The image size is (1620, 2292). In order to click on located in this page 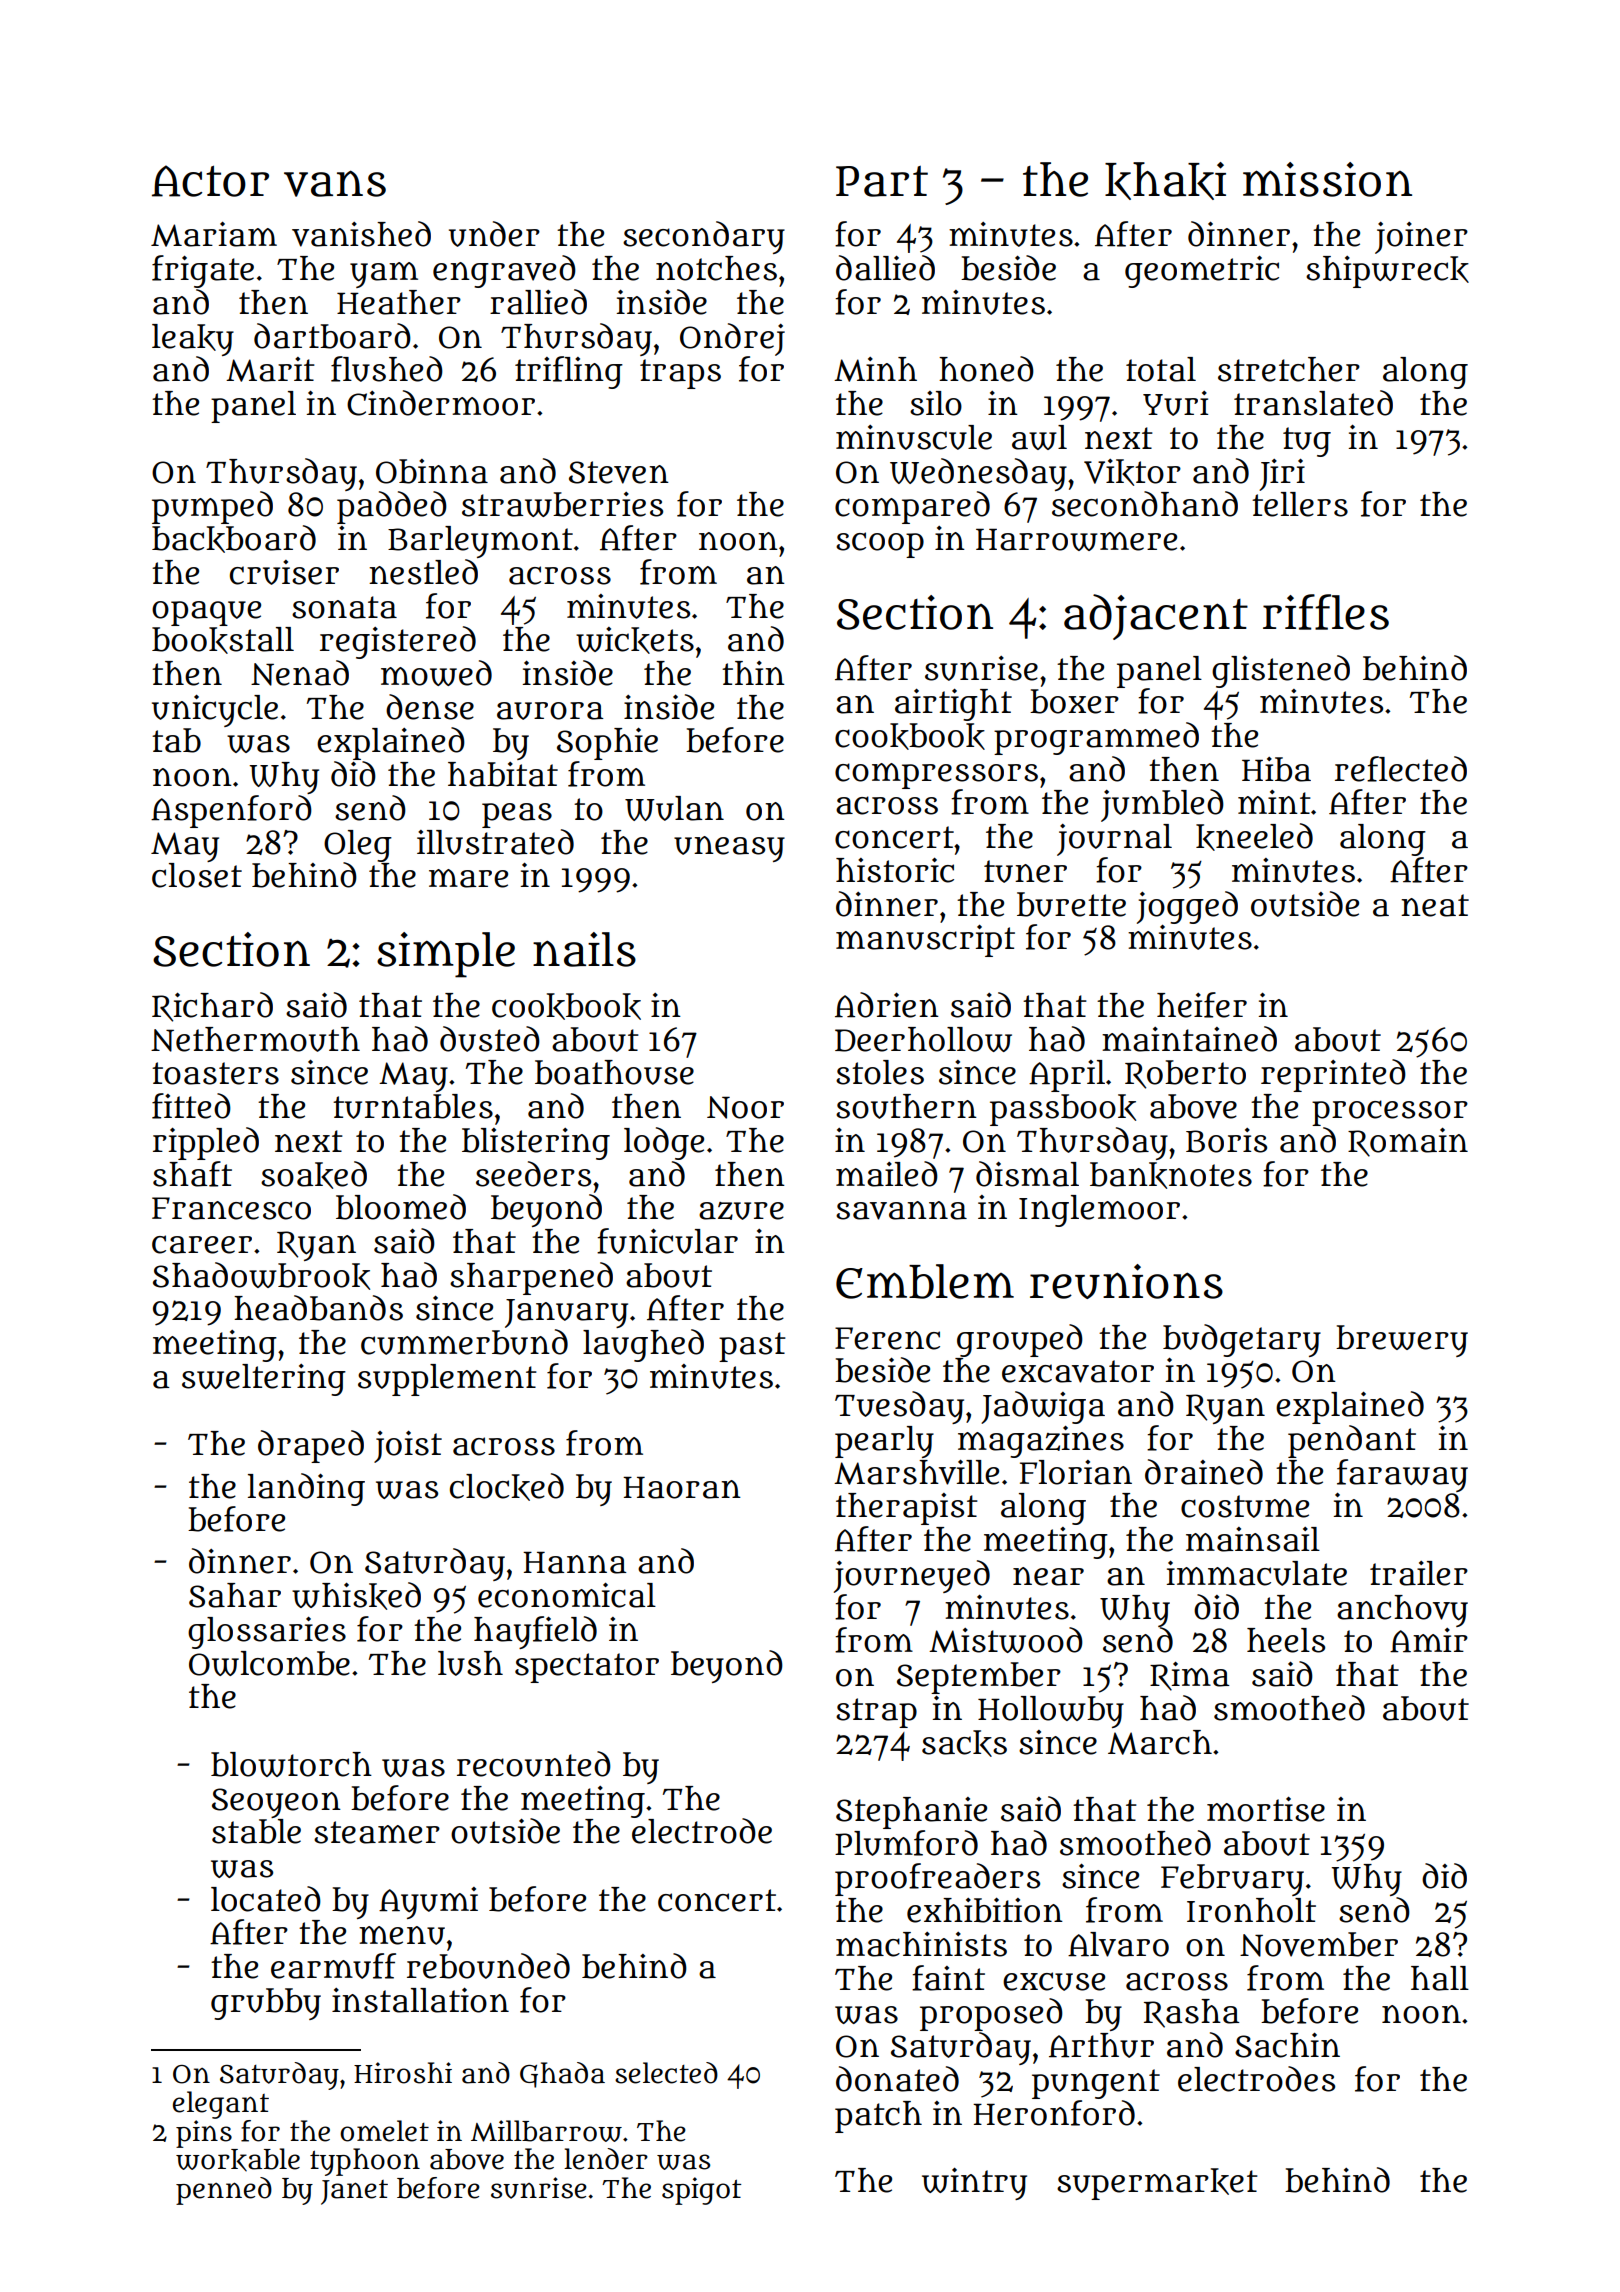, I will do `click(266, 1899)`.
